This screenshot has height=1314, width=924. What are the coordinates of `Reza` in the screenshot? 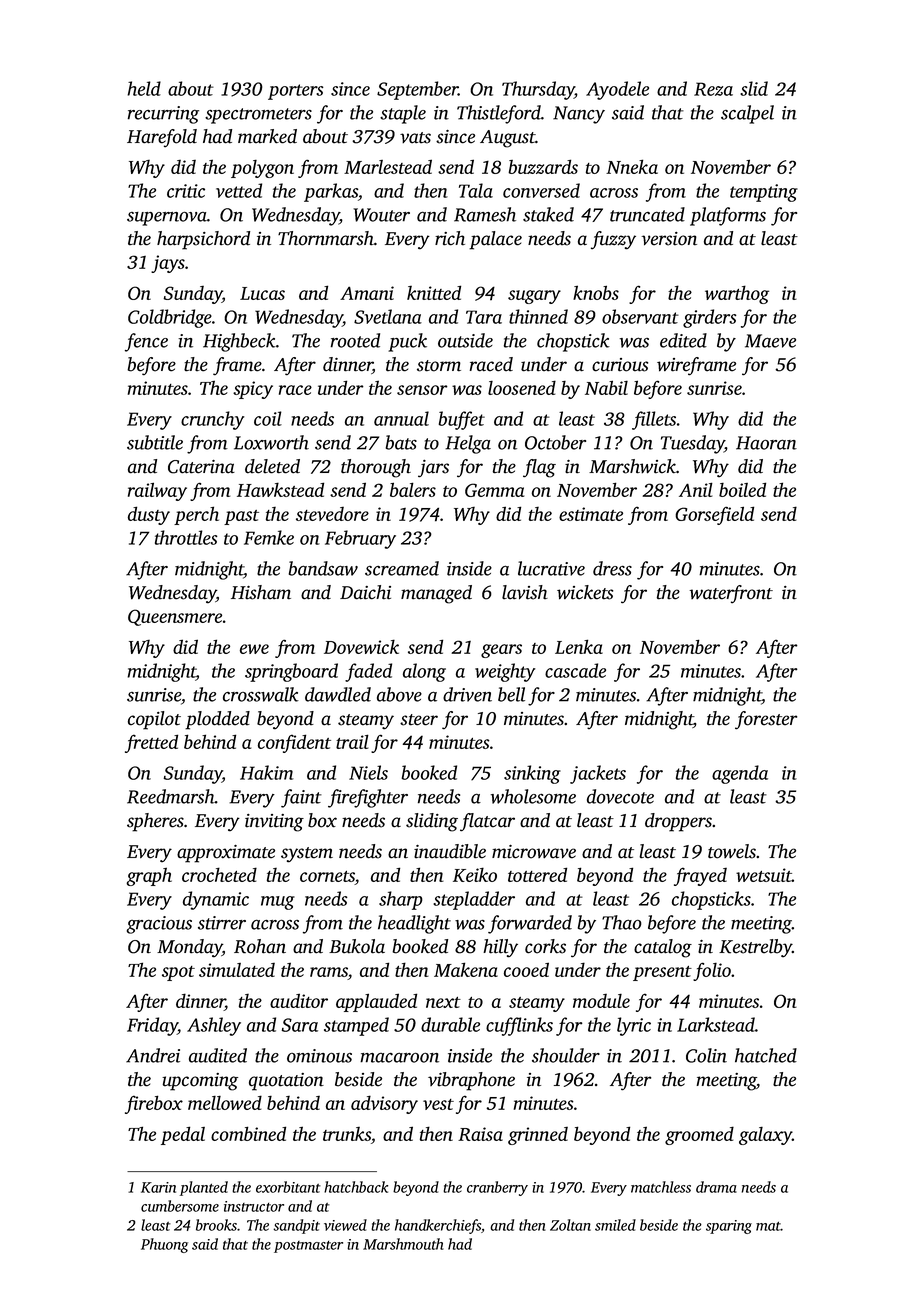 It's located at (713, 89).
